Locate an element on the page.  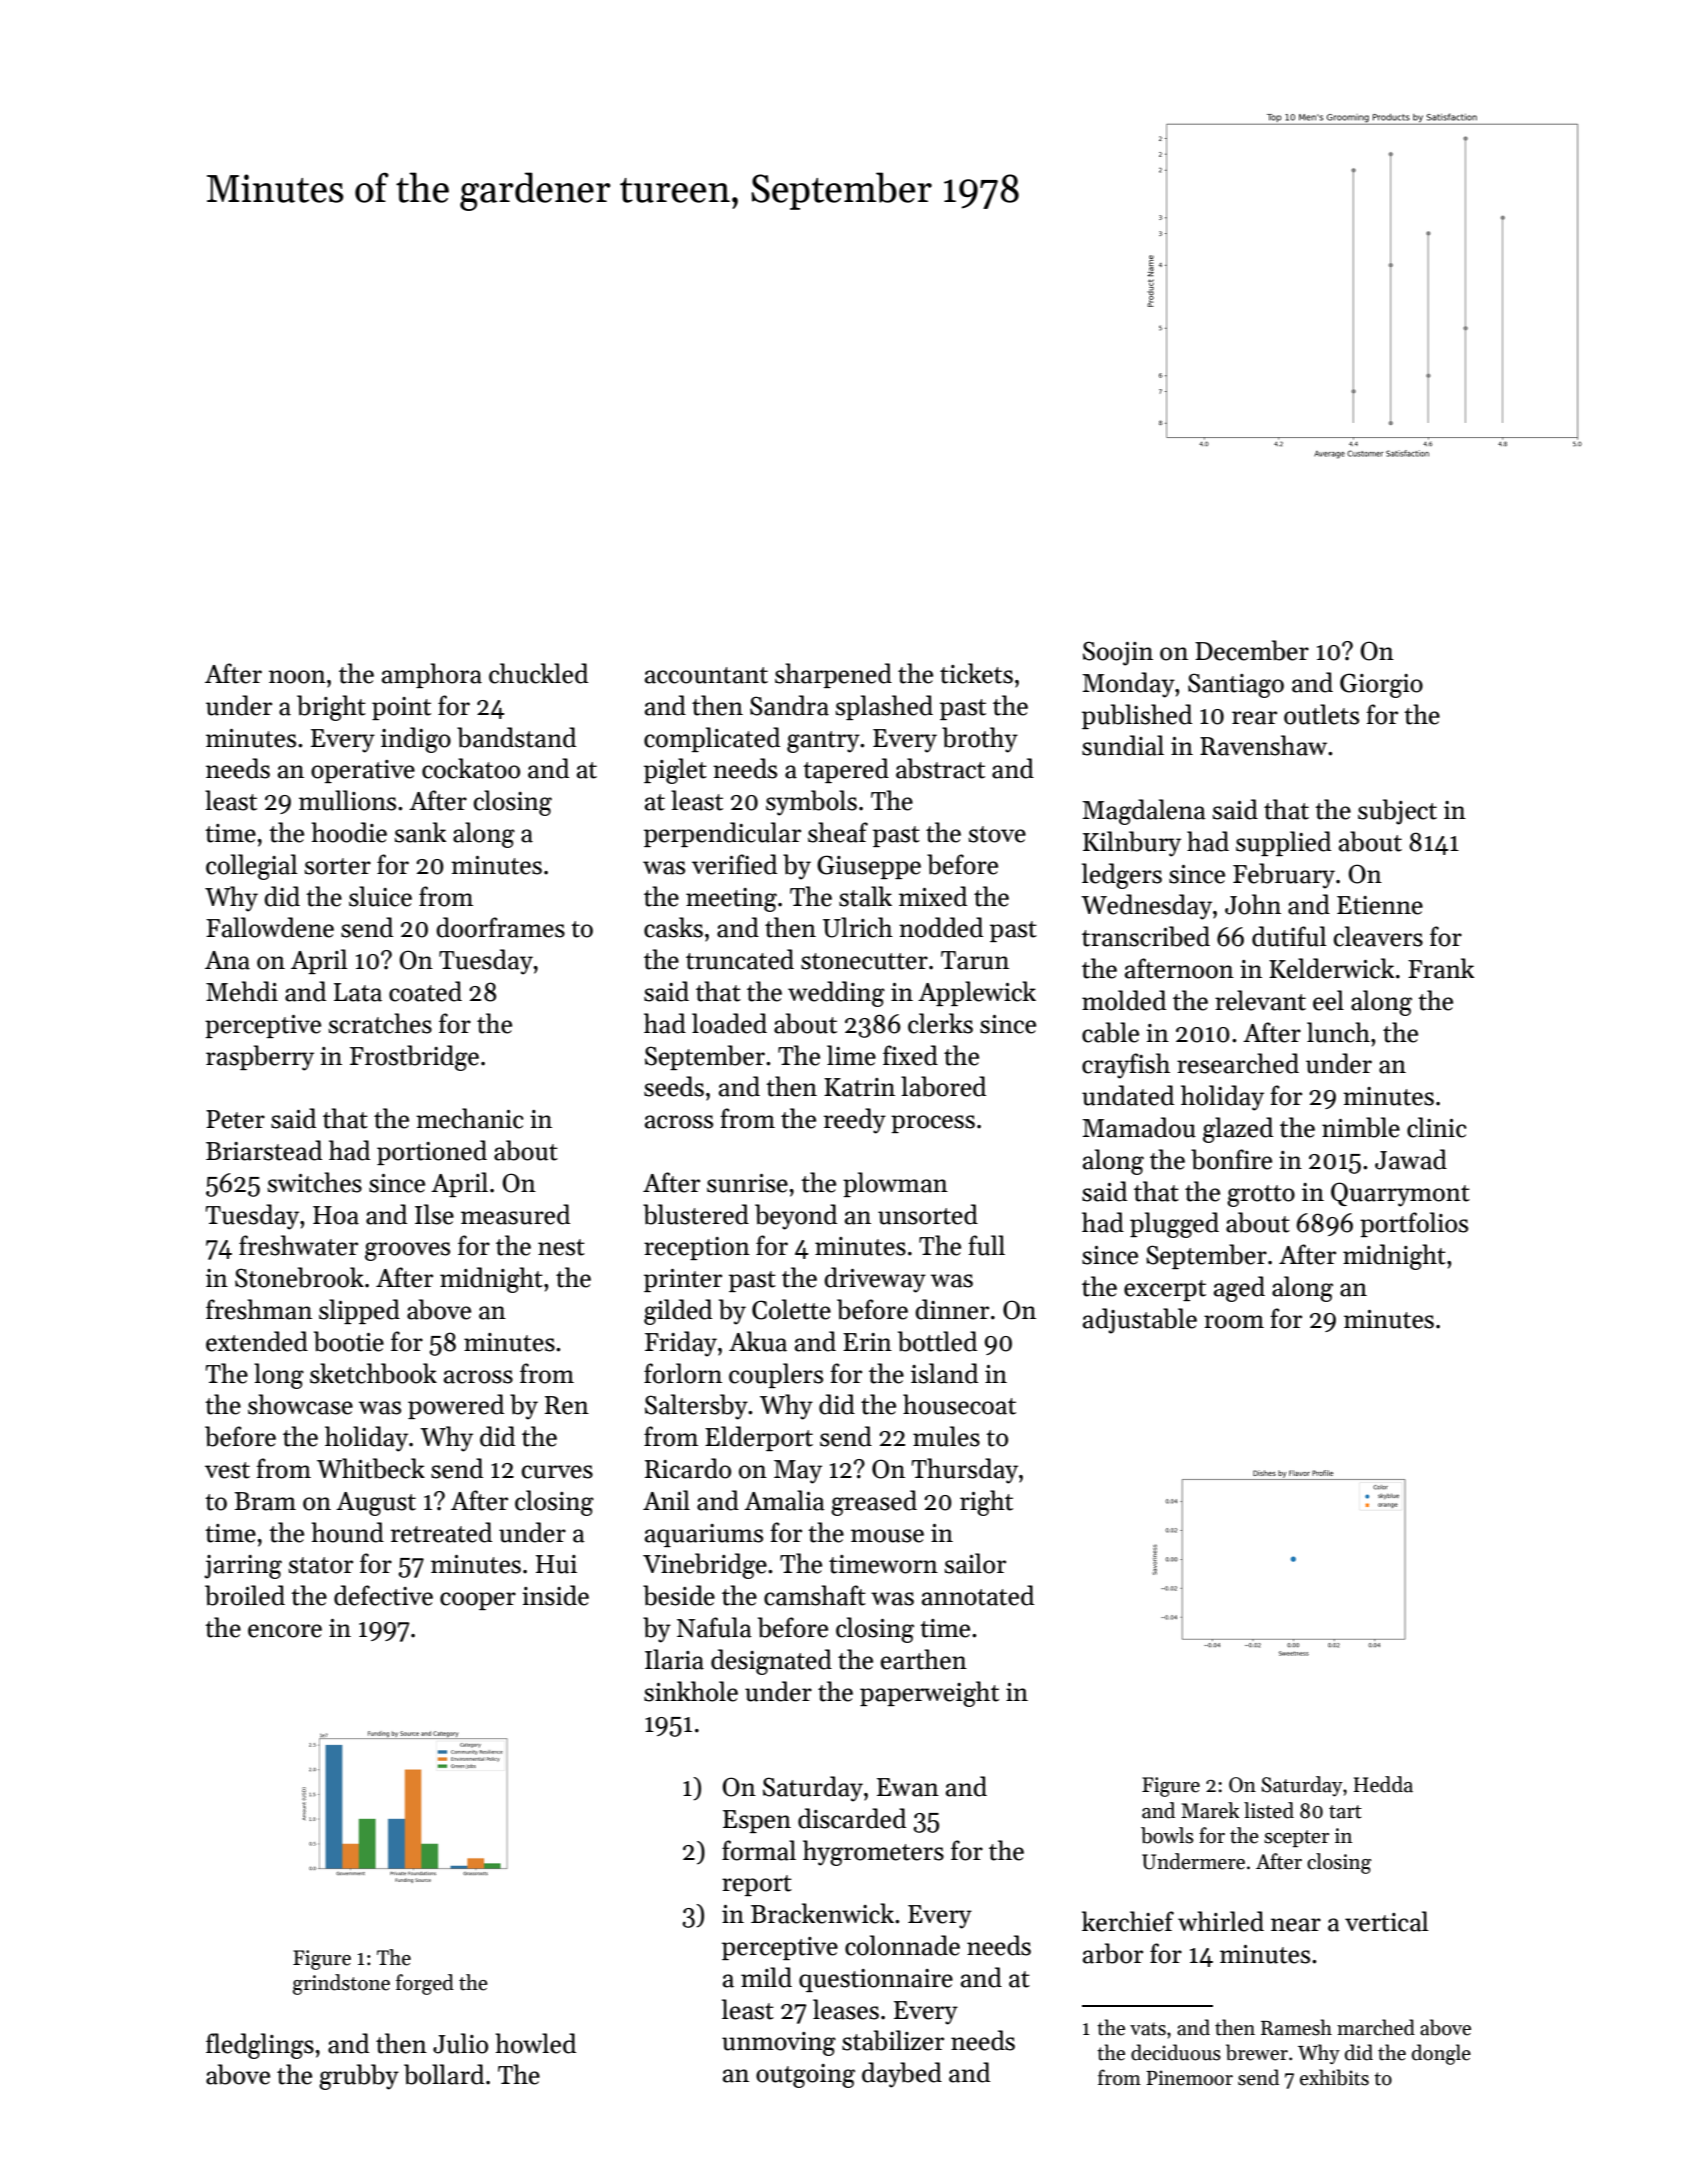
doorframes is located at coordinates (500, 927).
